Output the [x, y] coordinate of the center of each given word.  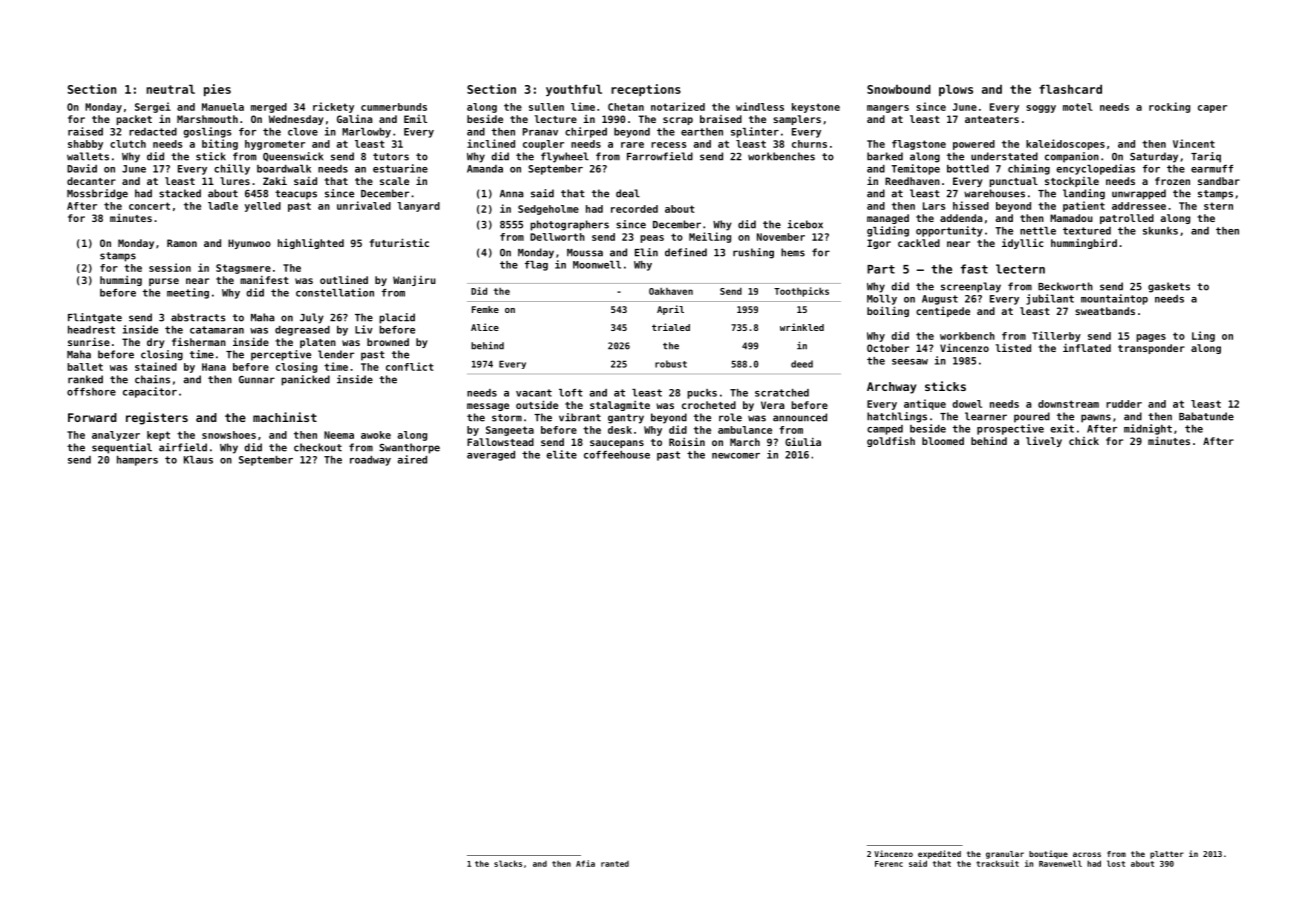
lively [1044, 442]
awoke [376, 435]
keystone [816, 108]
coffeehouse [617, 455]
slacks [508, 863]
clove [303, 132]
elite [561, 454]
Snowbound [899, 89]
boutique [1048, 854]
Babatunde [1206, 416]
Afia [585, 863]
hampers [137, 461]
